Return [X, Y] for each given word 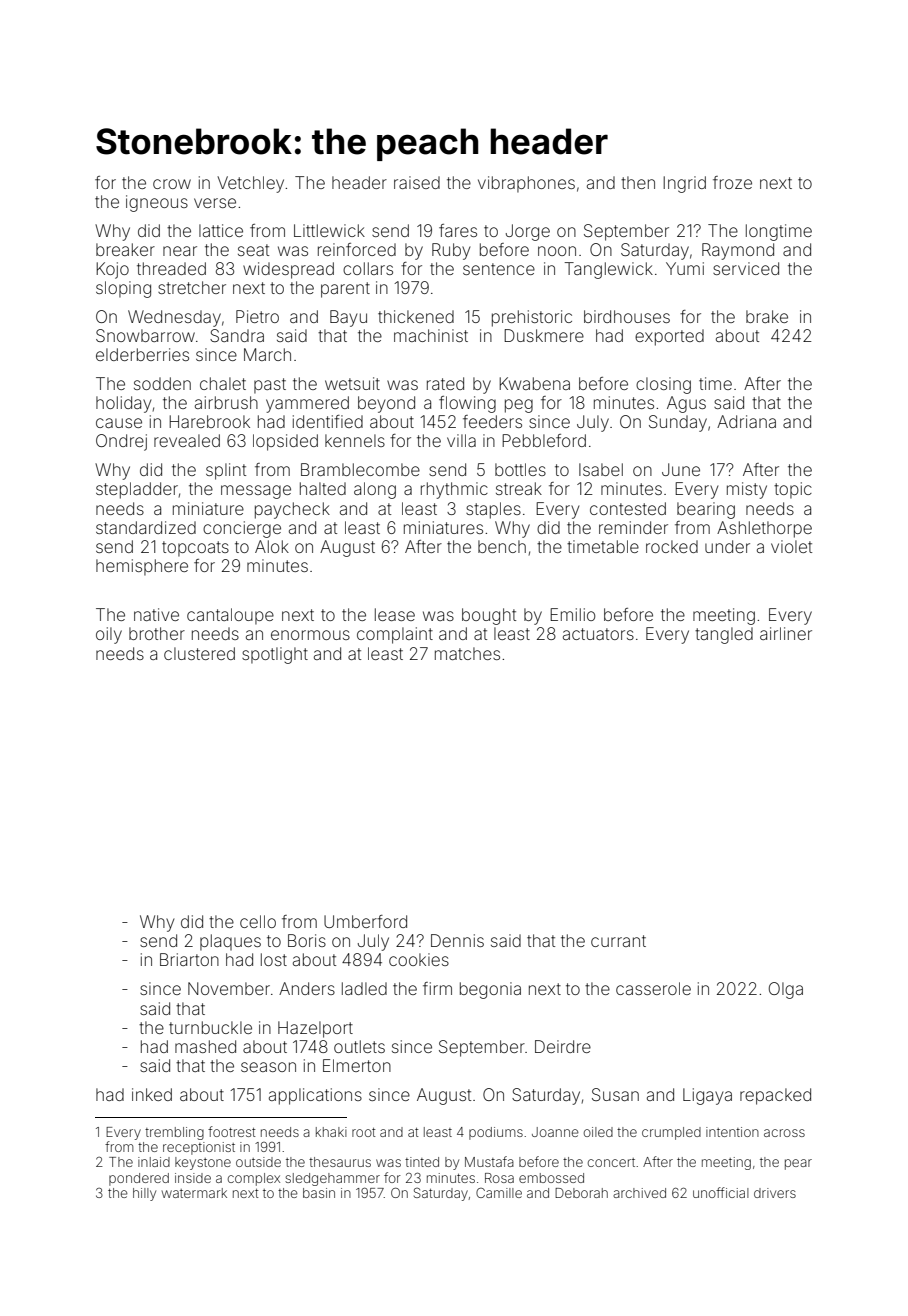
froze [732, 182]
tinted [422, 1162]
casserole [653, 988]
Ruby [451, 251]
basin [319, 1193]
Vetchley [250, 184]
